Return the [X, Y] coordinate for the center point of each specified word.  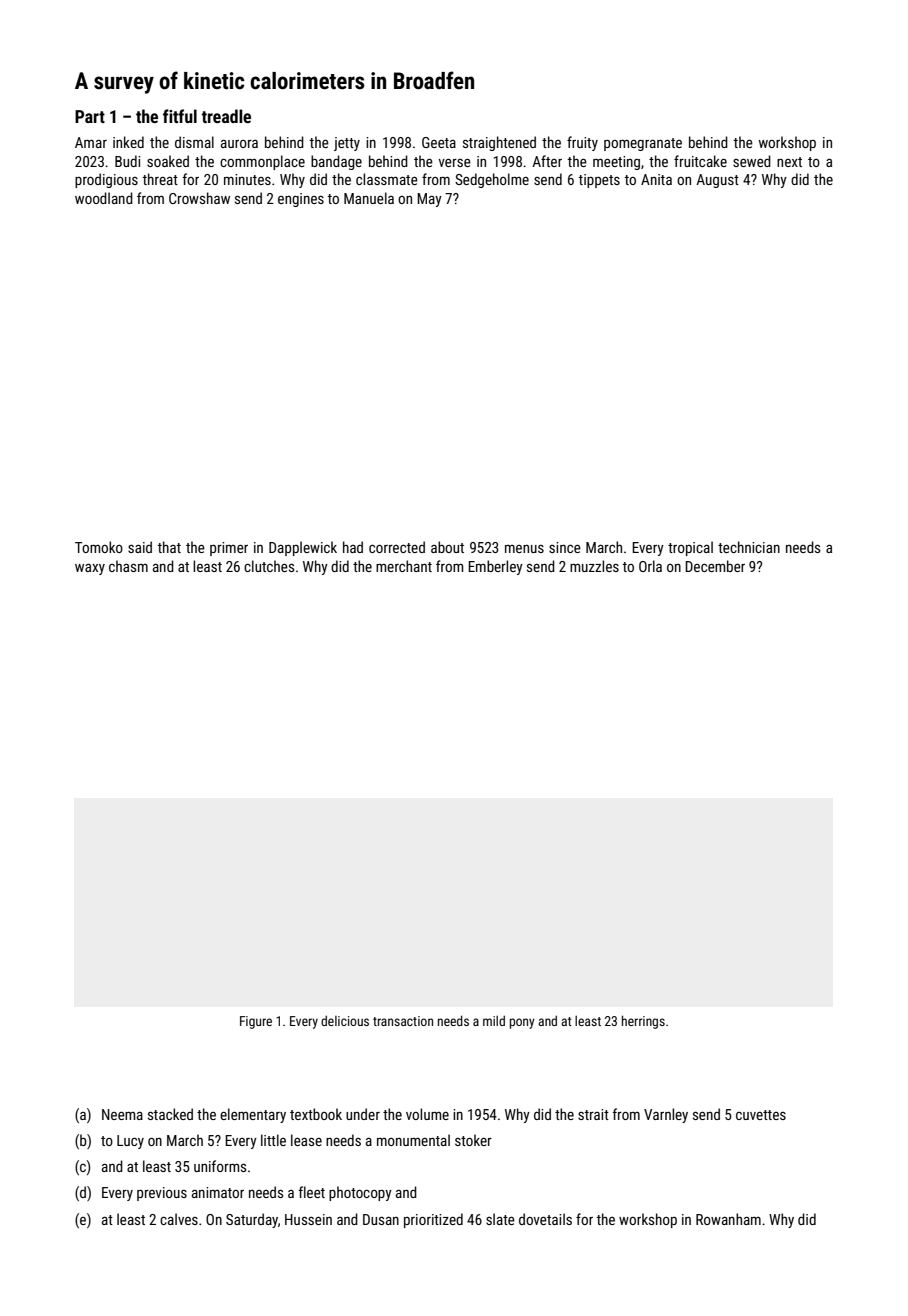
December [715, 566]
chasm [128, 566]
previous [162, 1194]
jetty [347, 144]
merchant [404, 566]
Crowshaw [199, 198]
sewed [752, 161]
